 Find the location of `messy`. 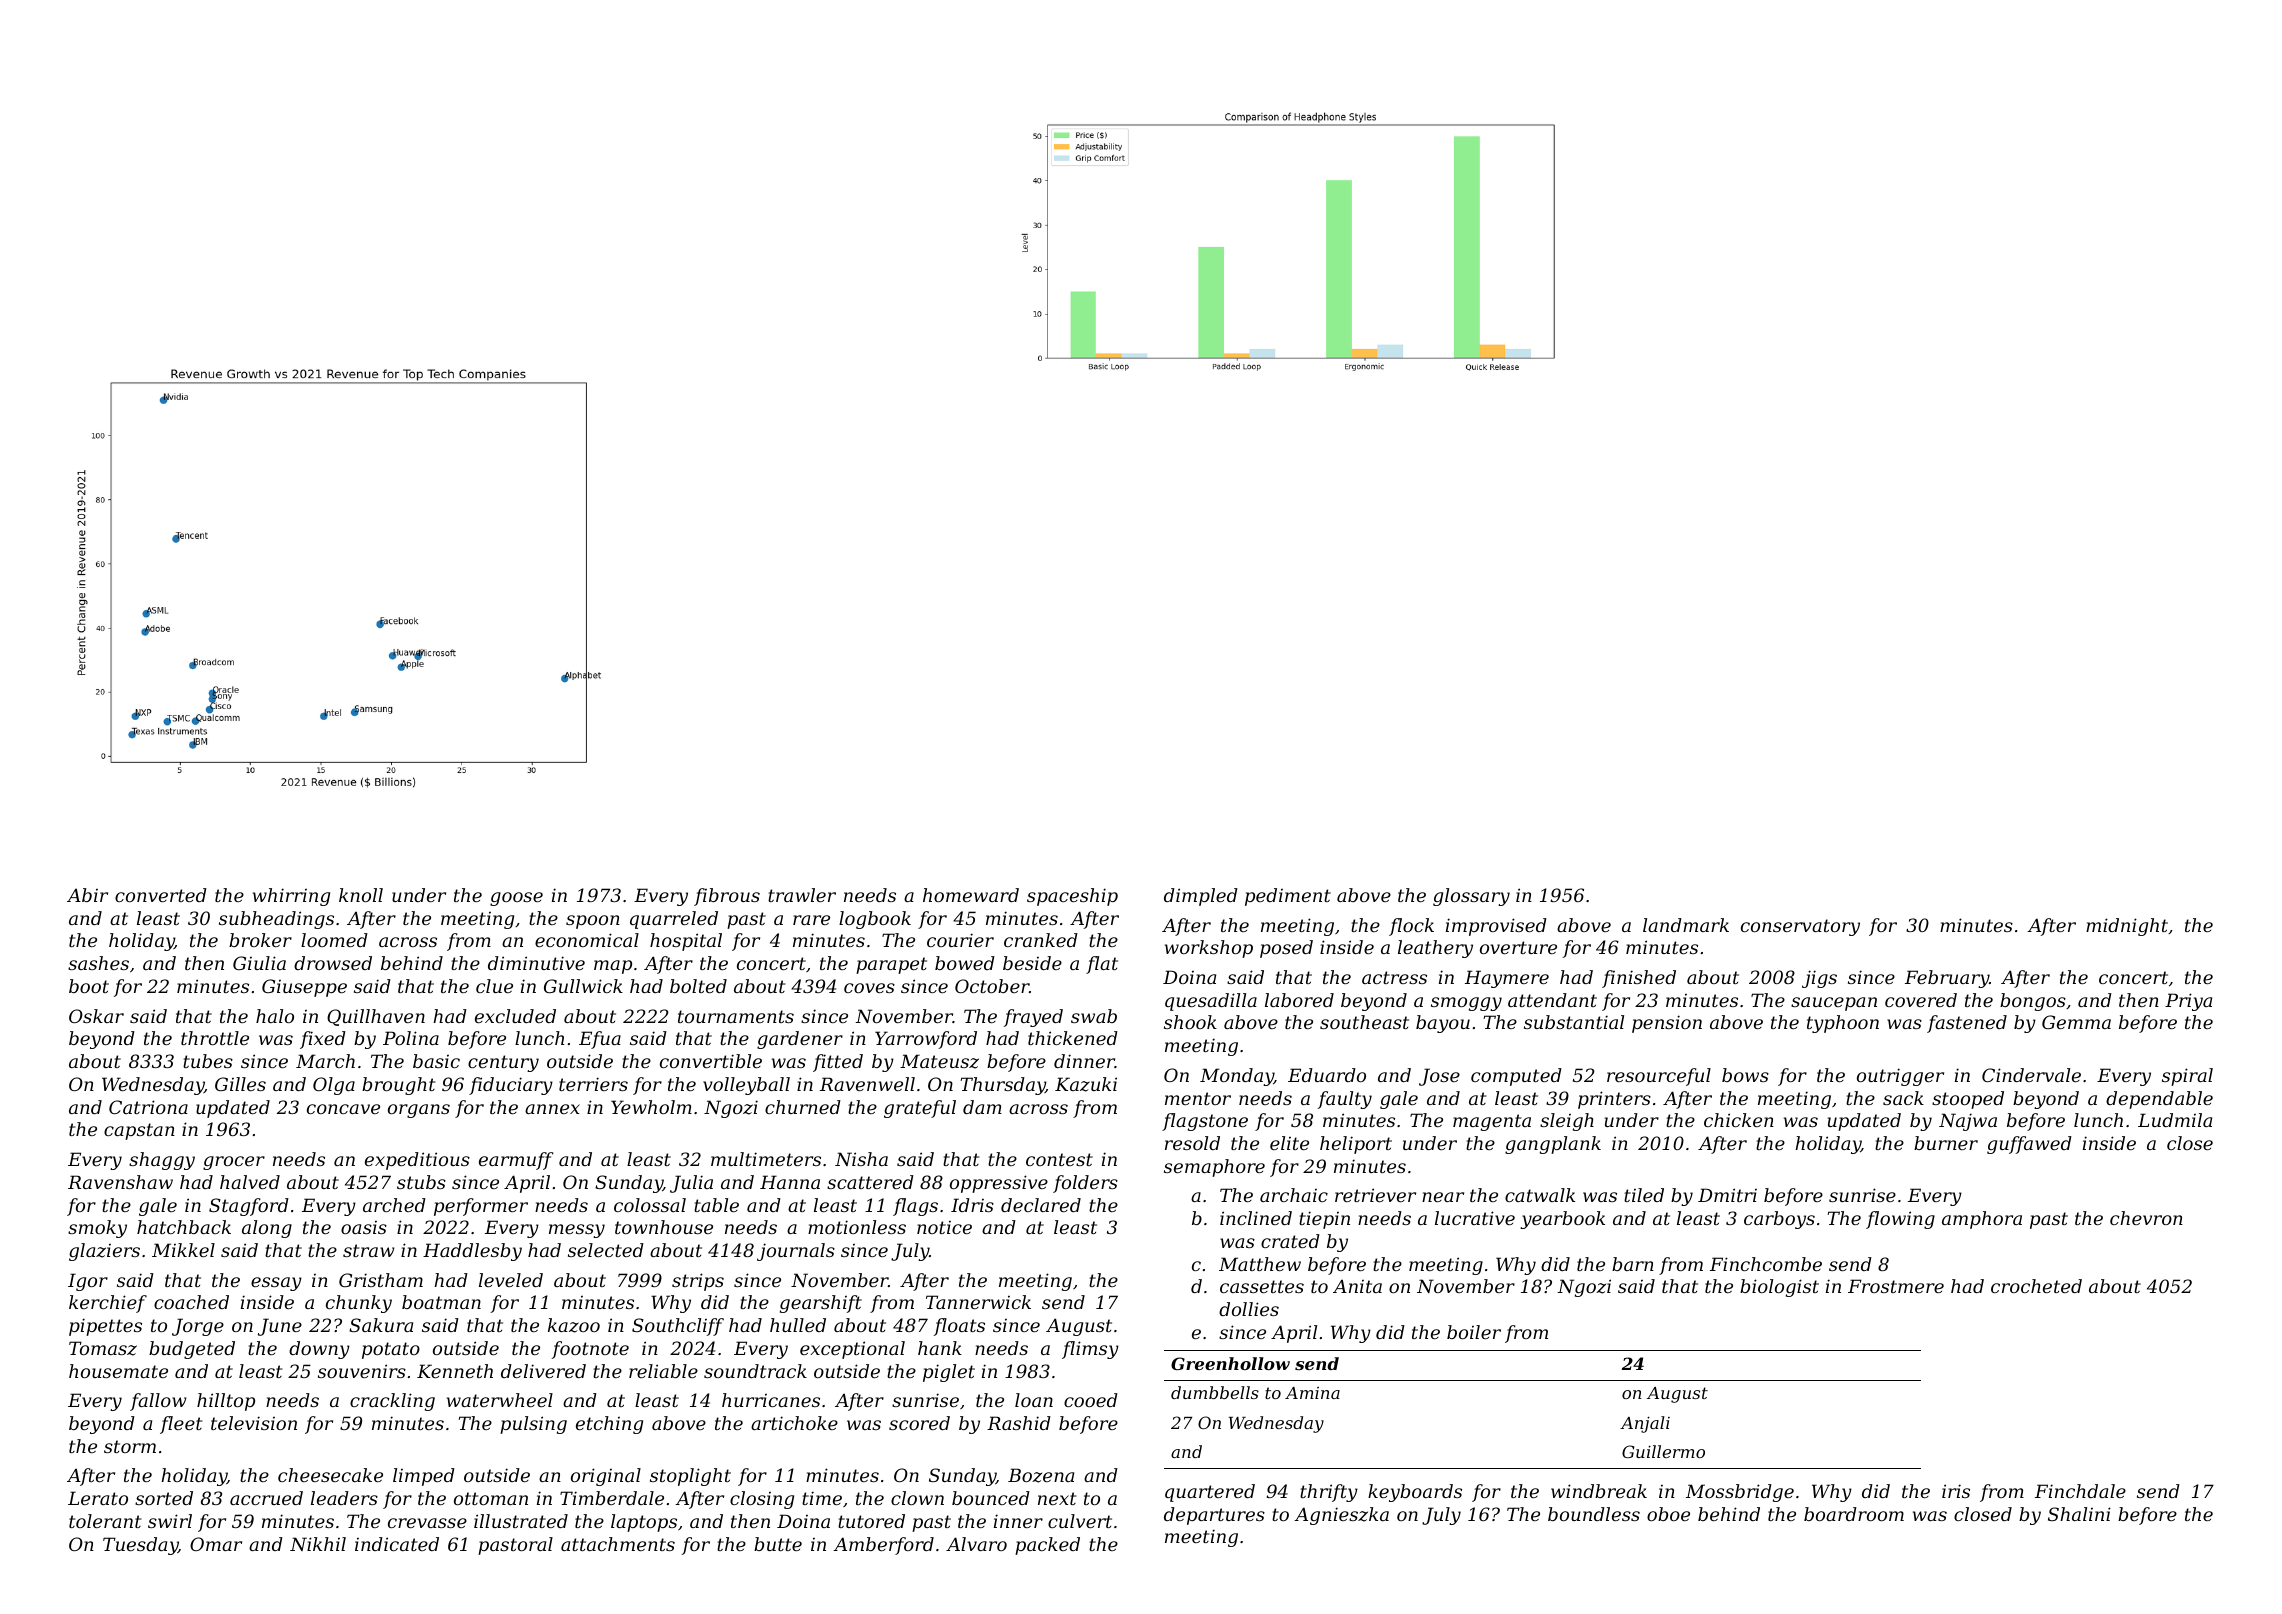

messy is located at coordinates (577, 1231).
